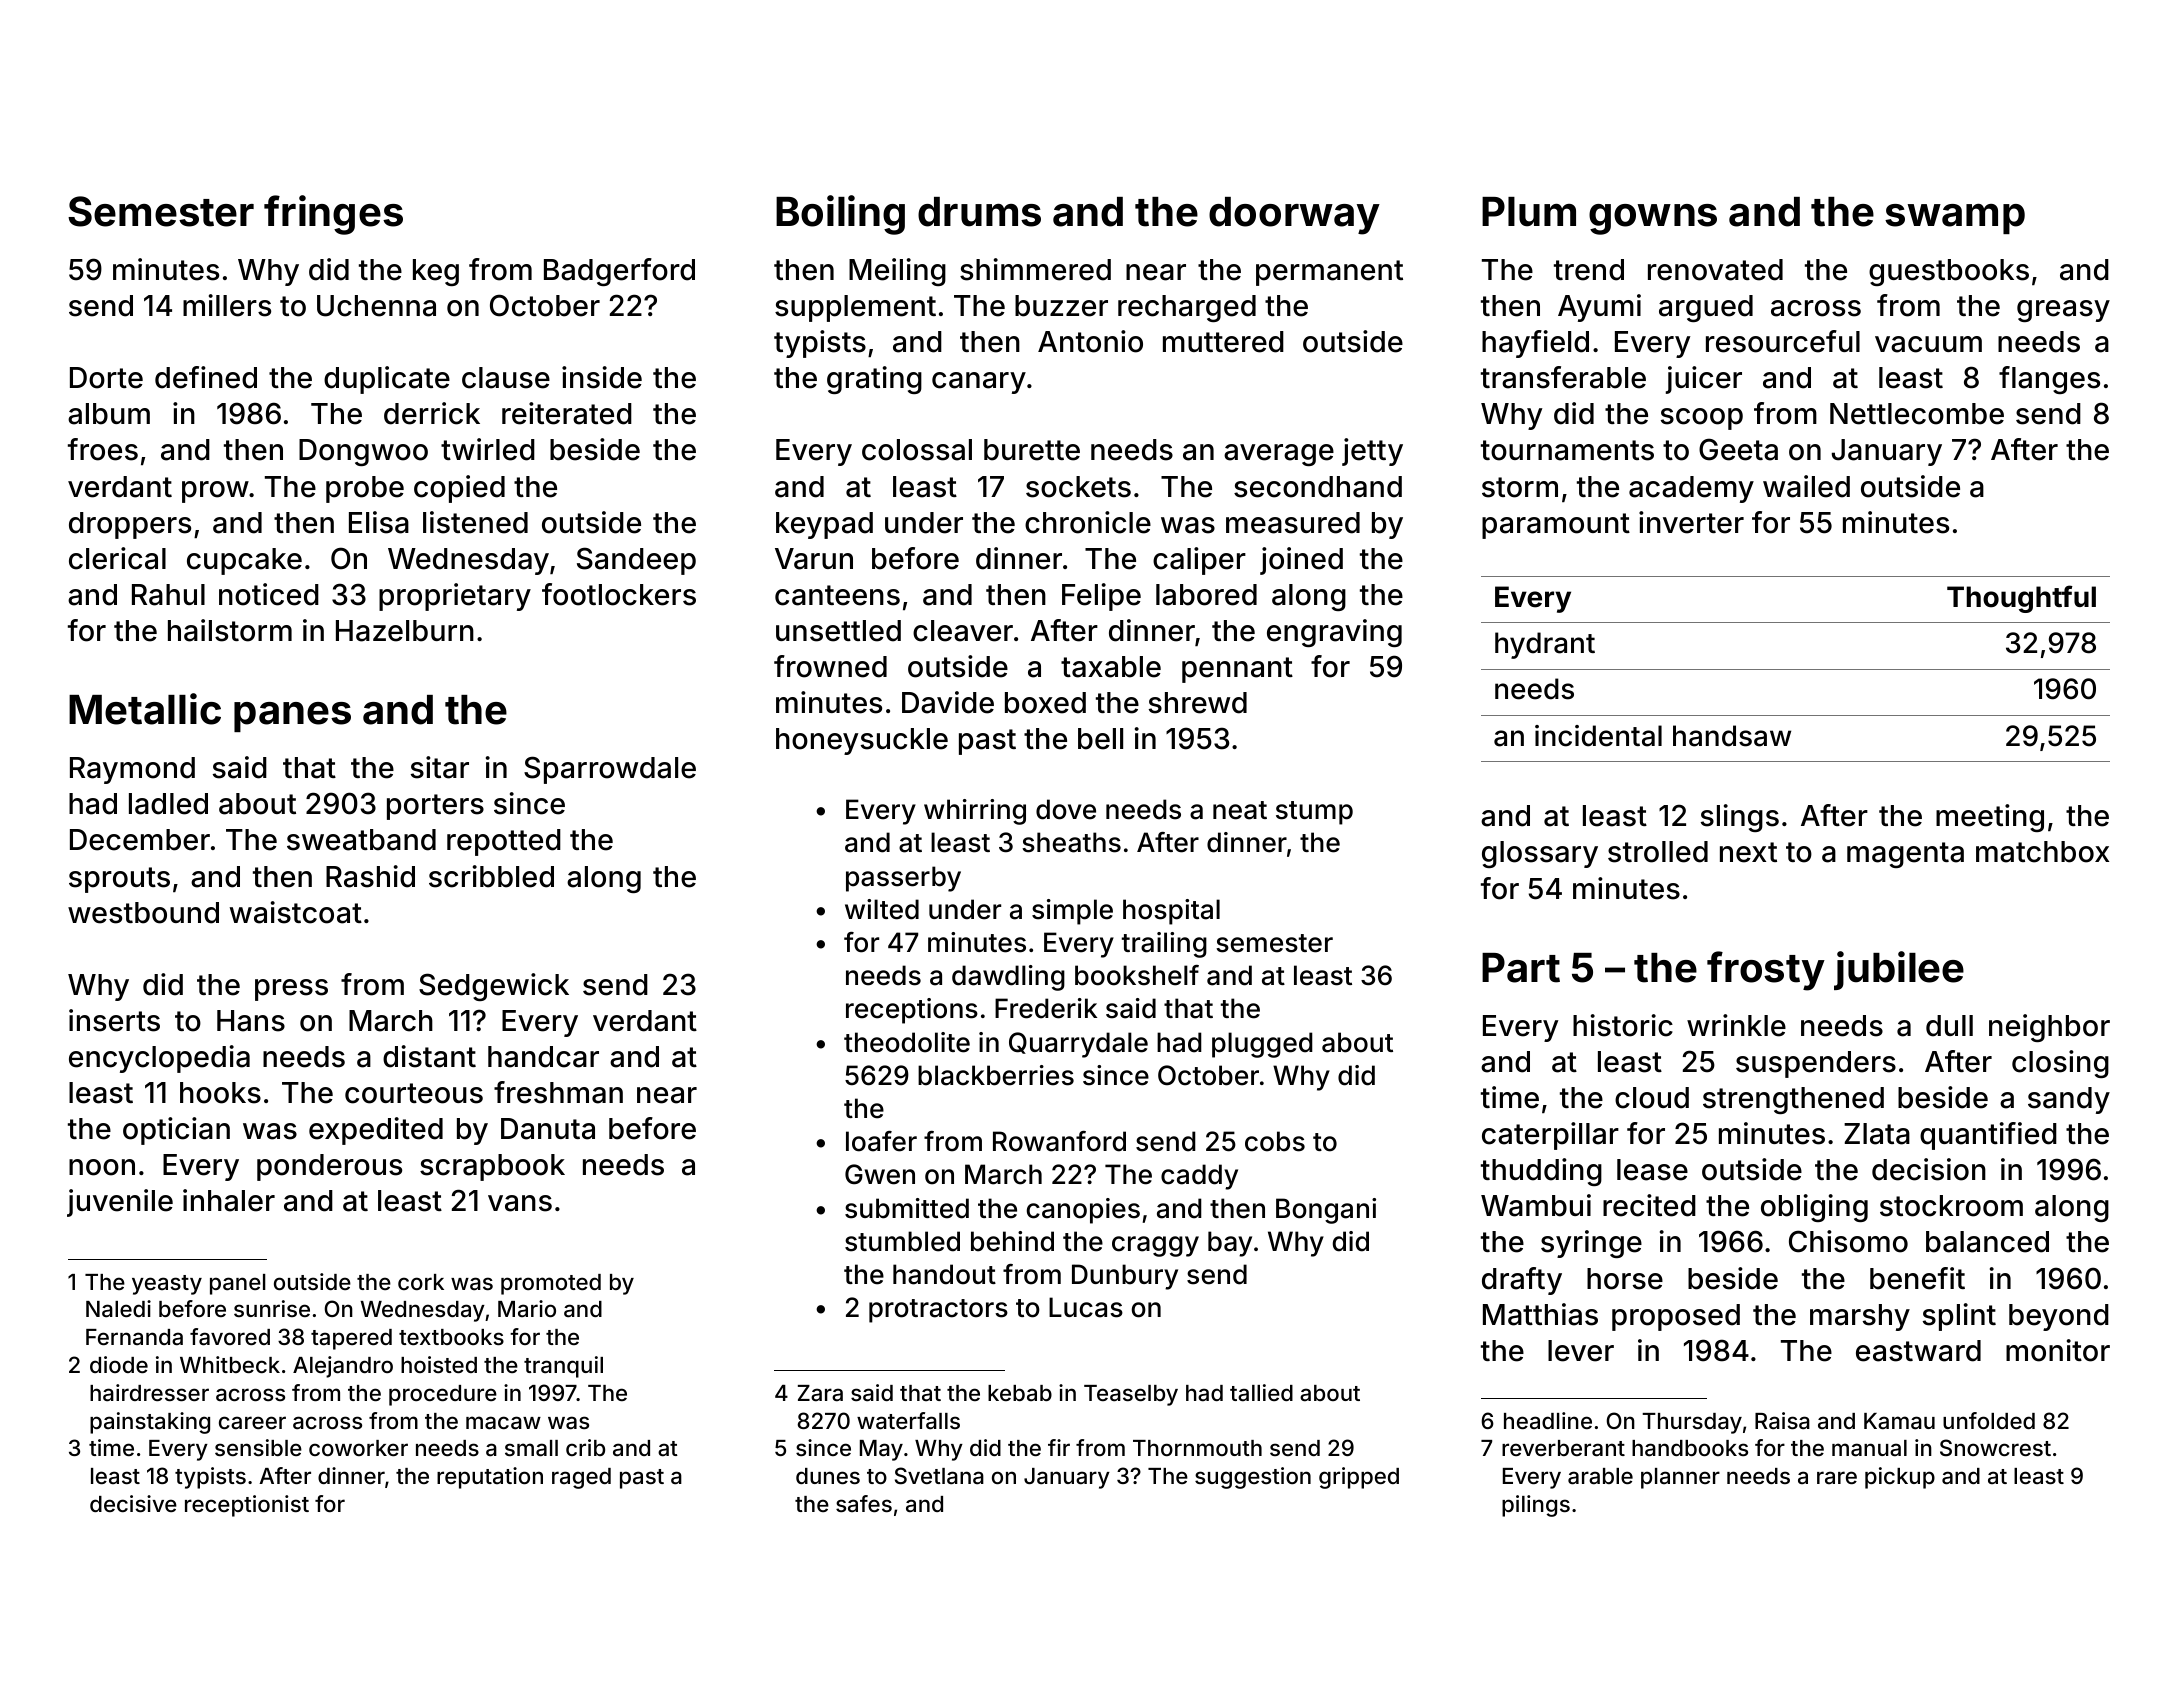 Image resolution: width=2178 pixels, height=1683 pixels. I want to click on caddy, so click(1199, 1177).
